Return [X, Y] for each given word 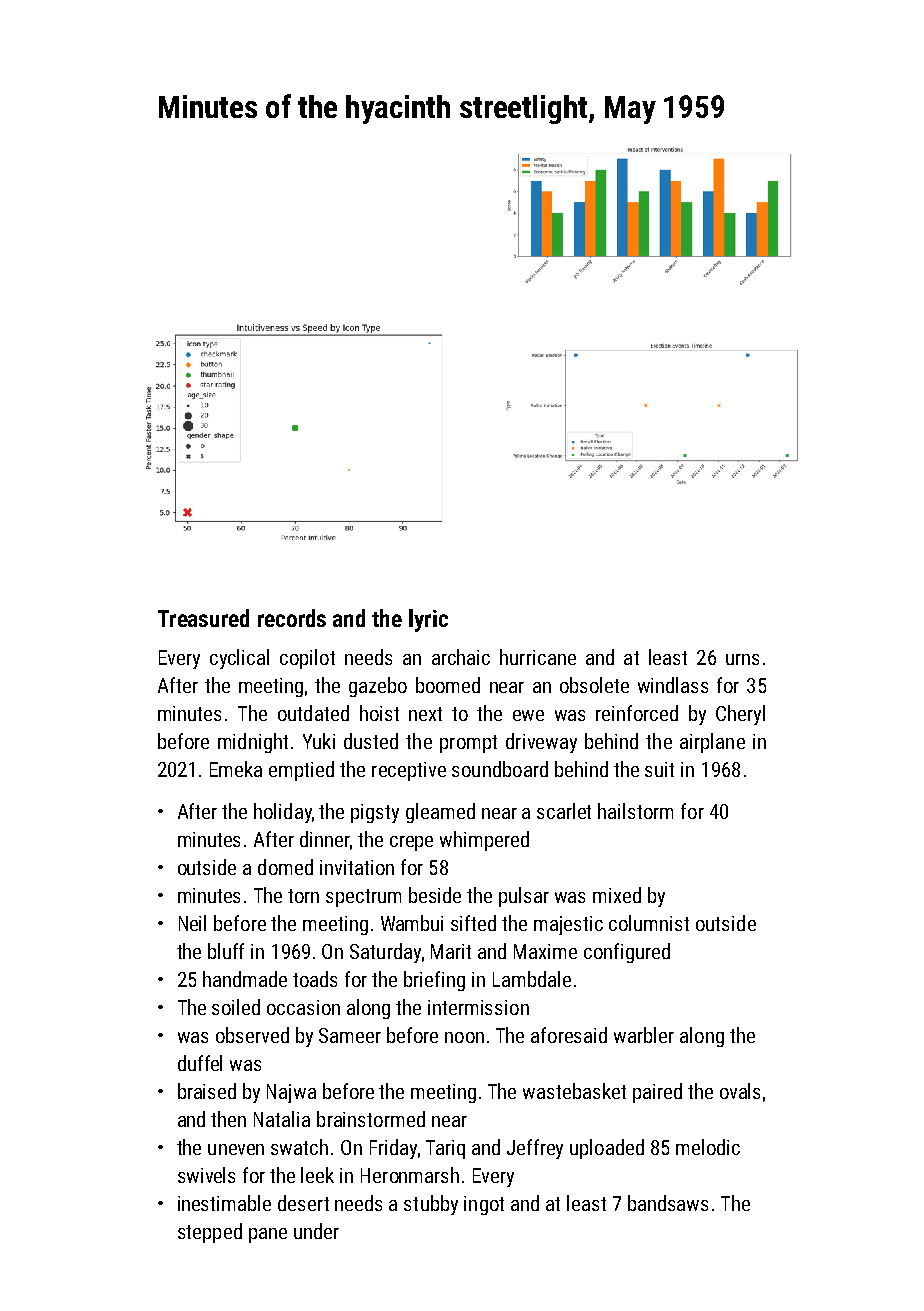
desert [303, 1203]
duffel [200, 1063]
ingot [484, 1205]
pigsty [375, 813]
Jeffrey [535, 1149]
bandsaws [668, 1203]
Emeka [236, 769]
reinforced [637, 713]
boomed [448, 685]
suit [659, 769]
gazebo [378, 687]
